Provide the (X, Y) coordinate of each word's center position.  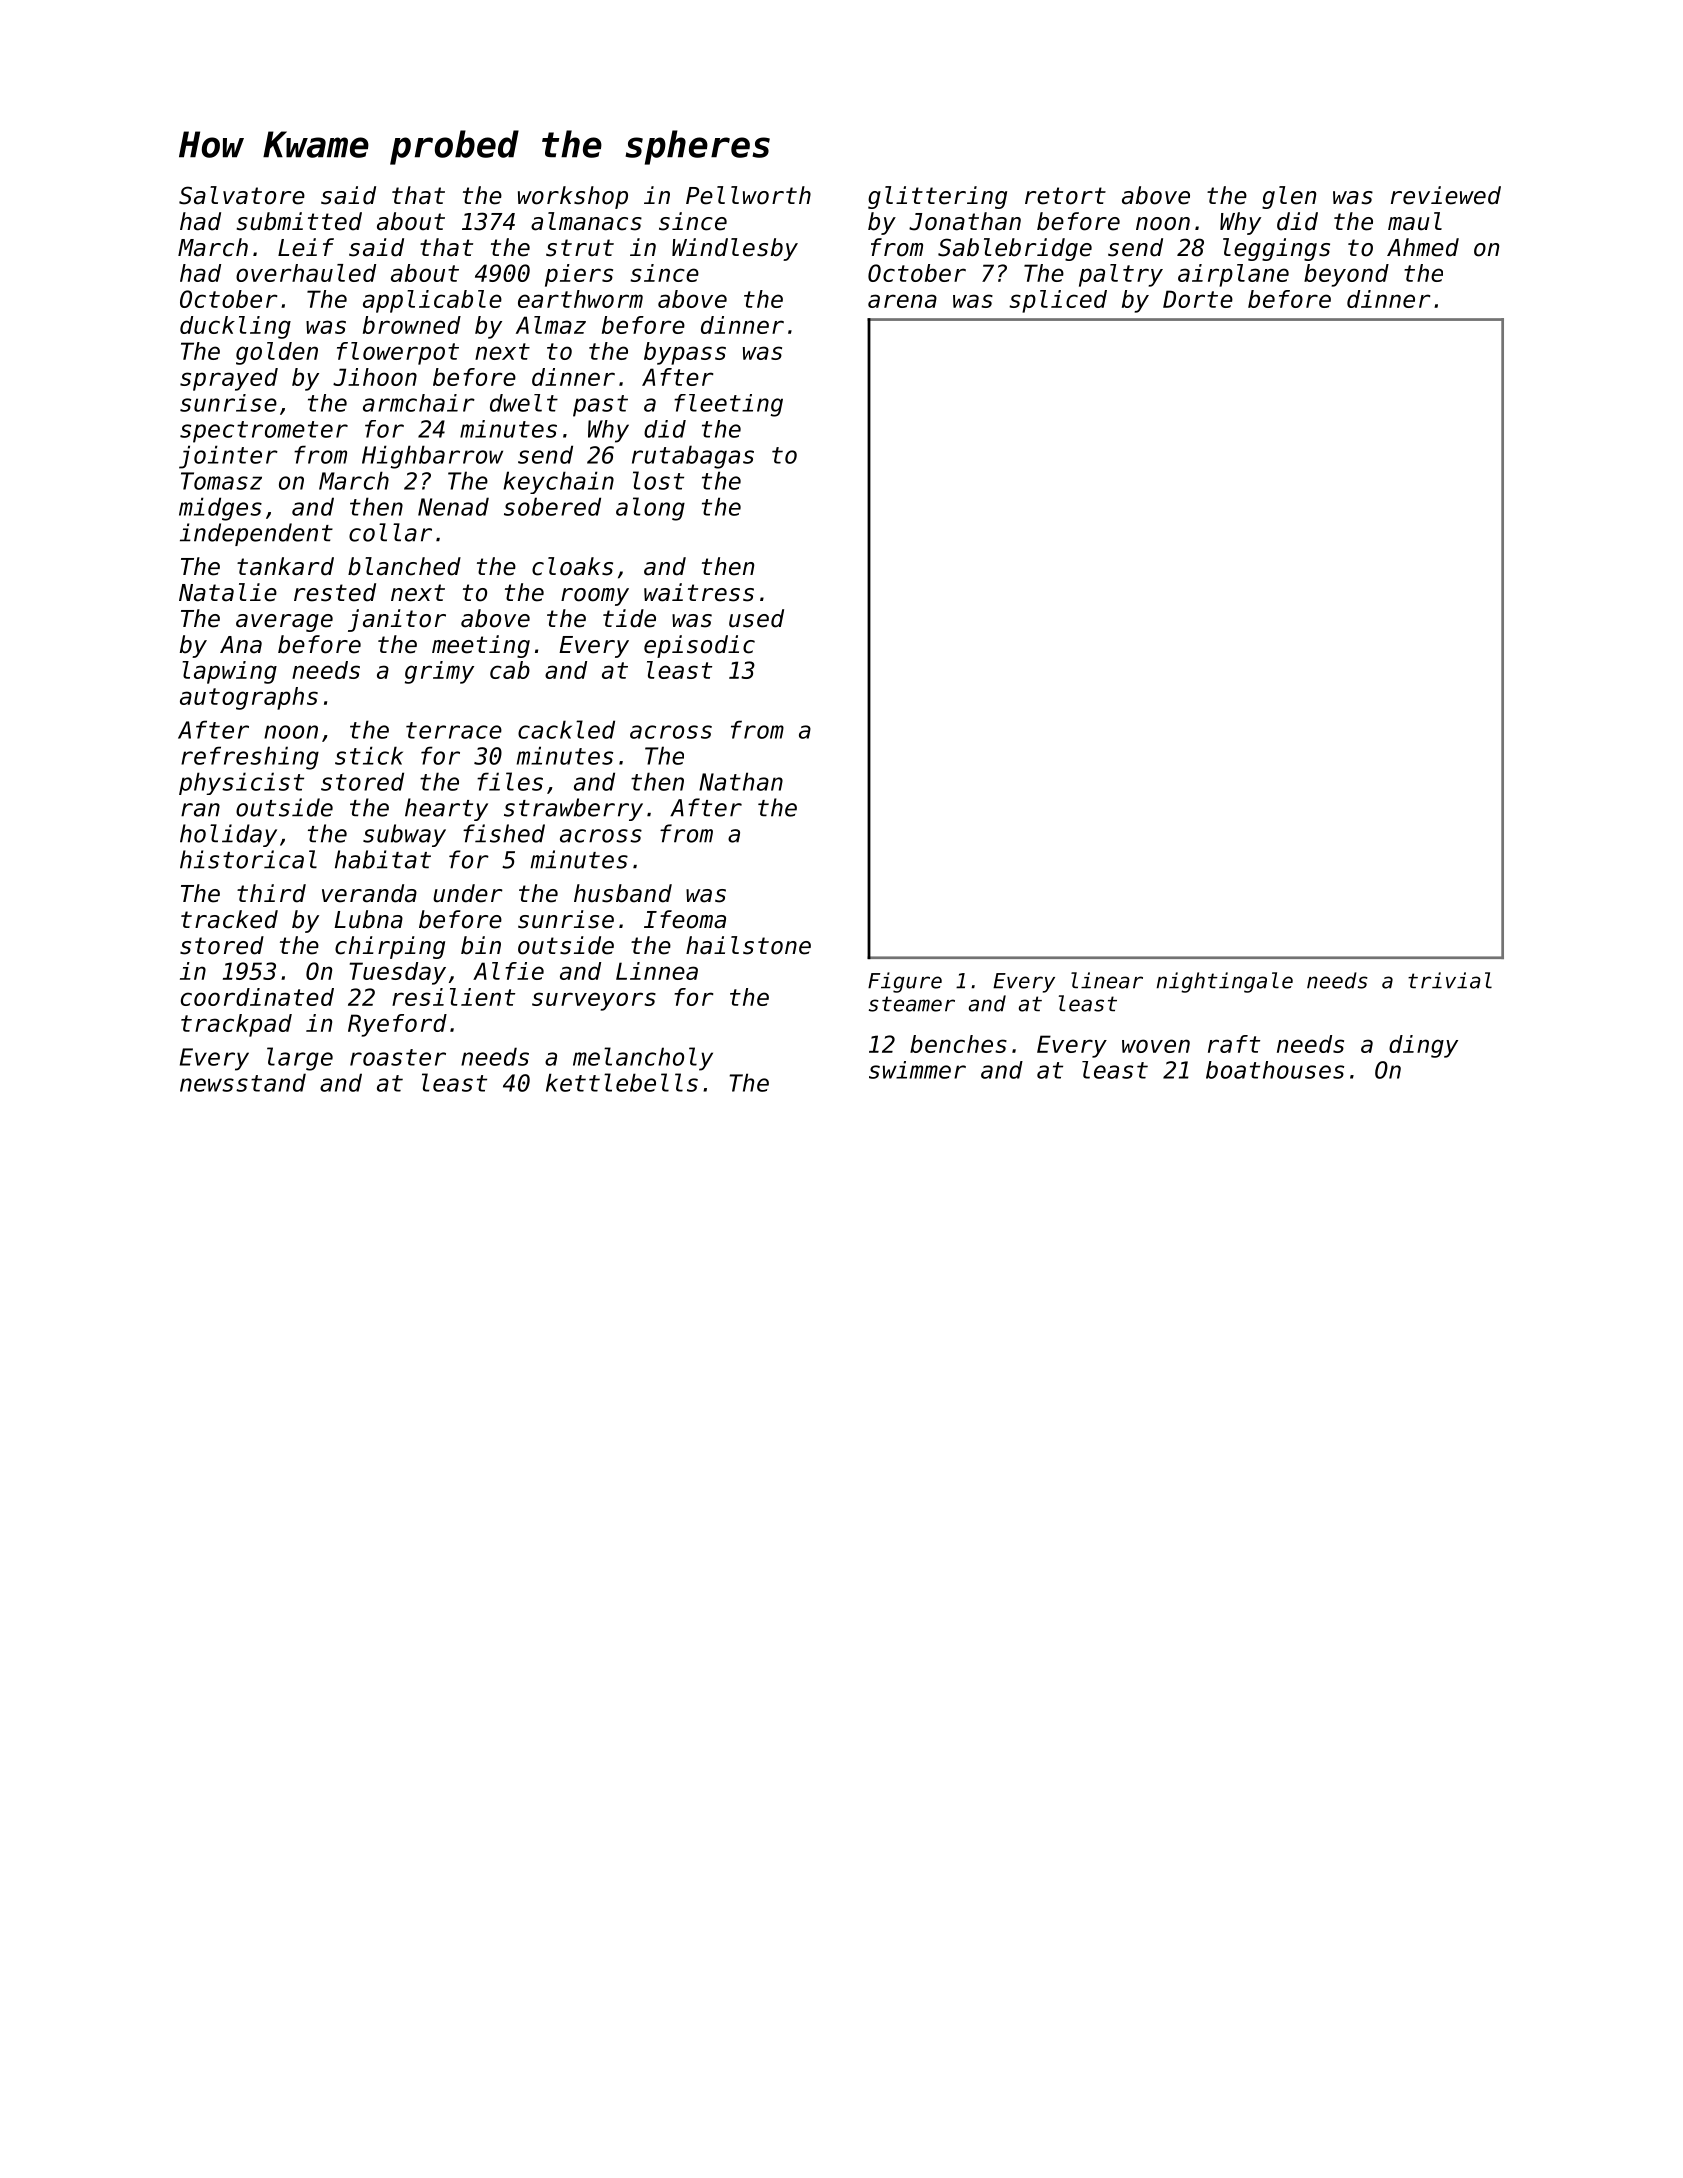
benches (958, 1044)
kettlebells (622, 1082)
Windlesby (735, 249)
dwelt (524, 403)
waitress (699, 592)
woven (1156, 1046)
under (468, 893)
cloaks (572, 566)
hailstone (748, 945)
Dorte (1198, 299)
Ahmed (1423, 247)
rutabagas (693, 457)
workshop (573, 197)
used (756, 618)
